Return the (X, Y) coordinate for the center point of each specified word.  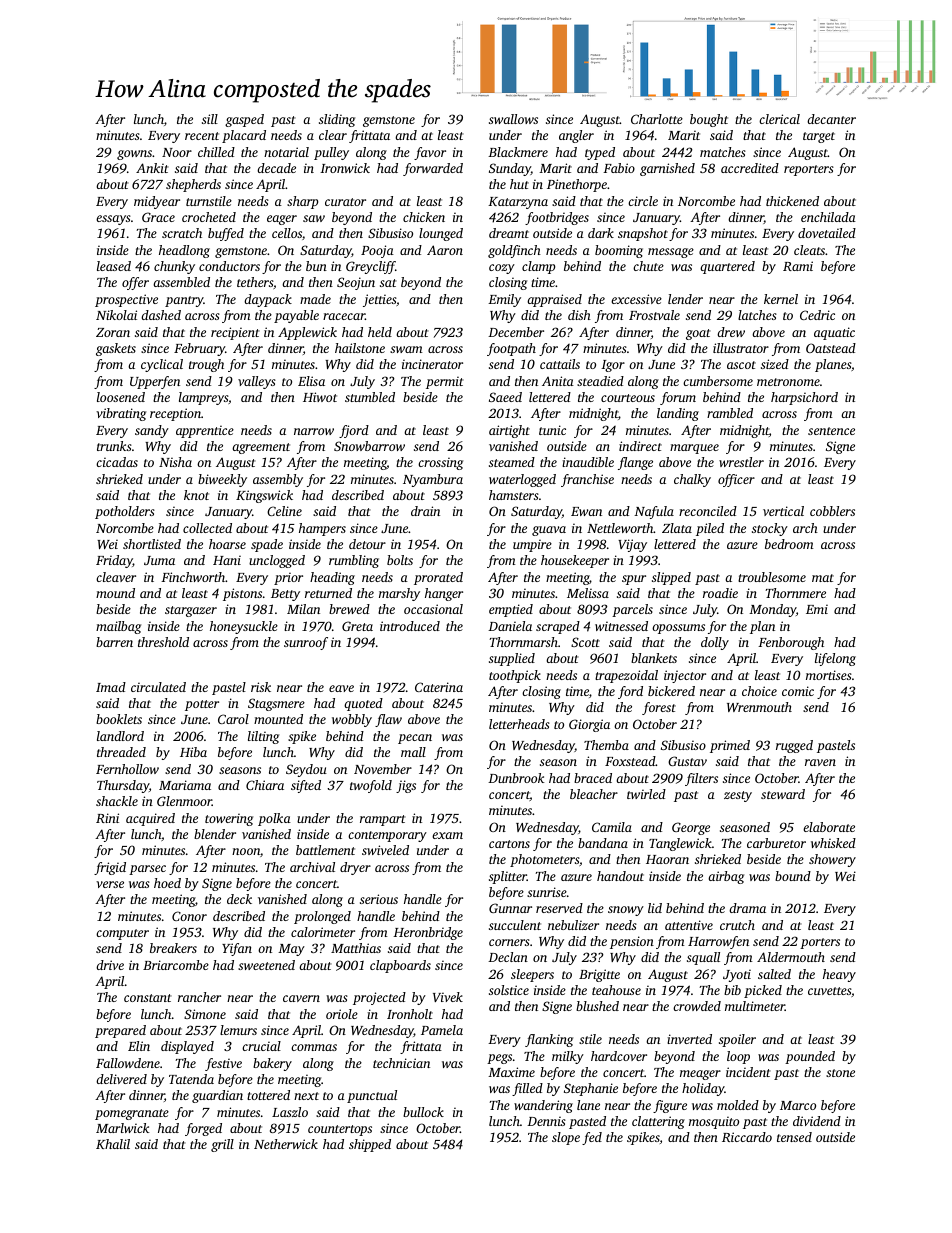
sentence (831, 431)
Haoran (667, 859)
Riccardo (747, 1137)
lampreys (203, 398)
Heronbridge (428, 933)
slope (566, 1138)
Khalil (113, 1144)
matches (723, 152)
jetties (379, 300)
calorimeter (323, 932)
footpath (511, 349)
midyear (157, 202)
